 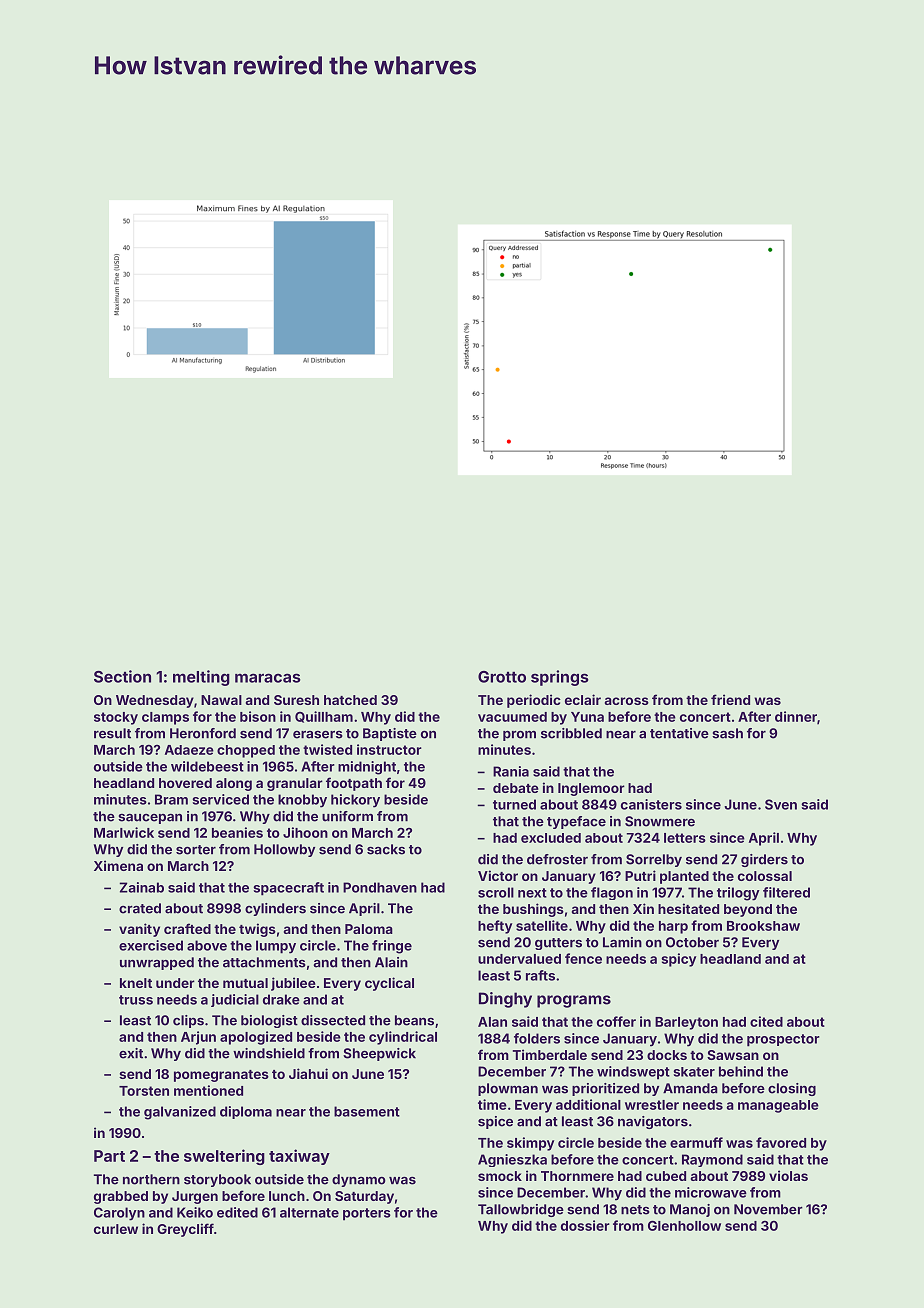 What do you see at coordinates (367, 1214) in the screenshot?
I see `porters` at bounding box center [367, 1214].
